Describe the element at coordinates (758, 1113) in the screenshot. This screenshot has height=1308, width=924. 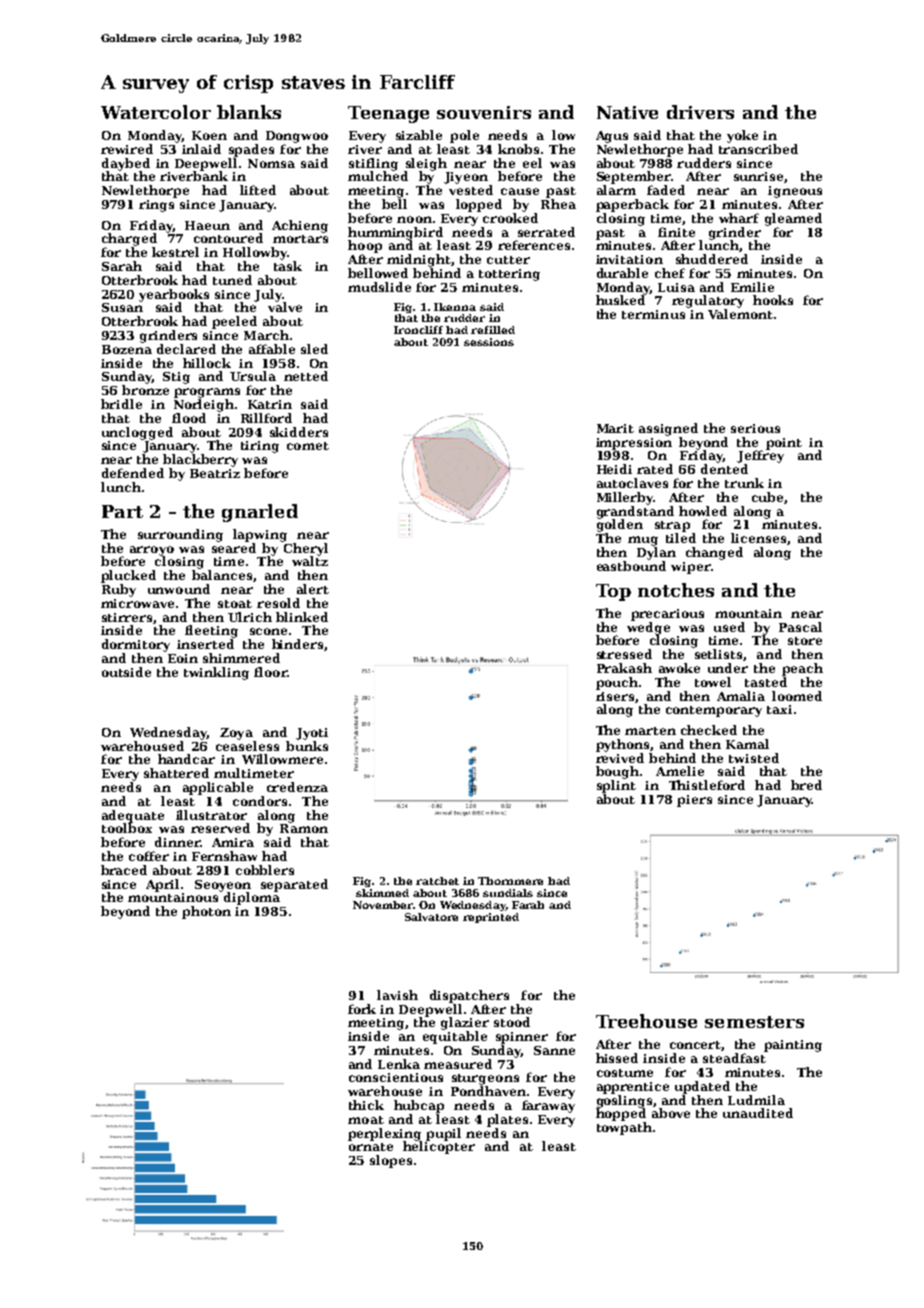
I see `unaudited` at that location.
